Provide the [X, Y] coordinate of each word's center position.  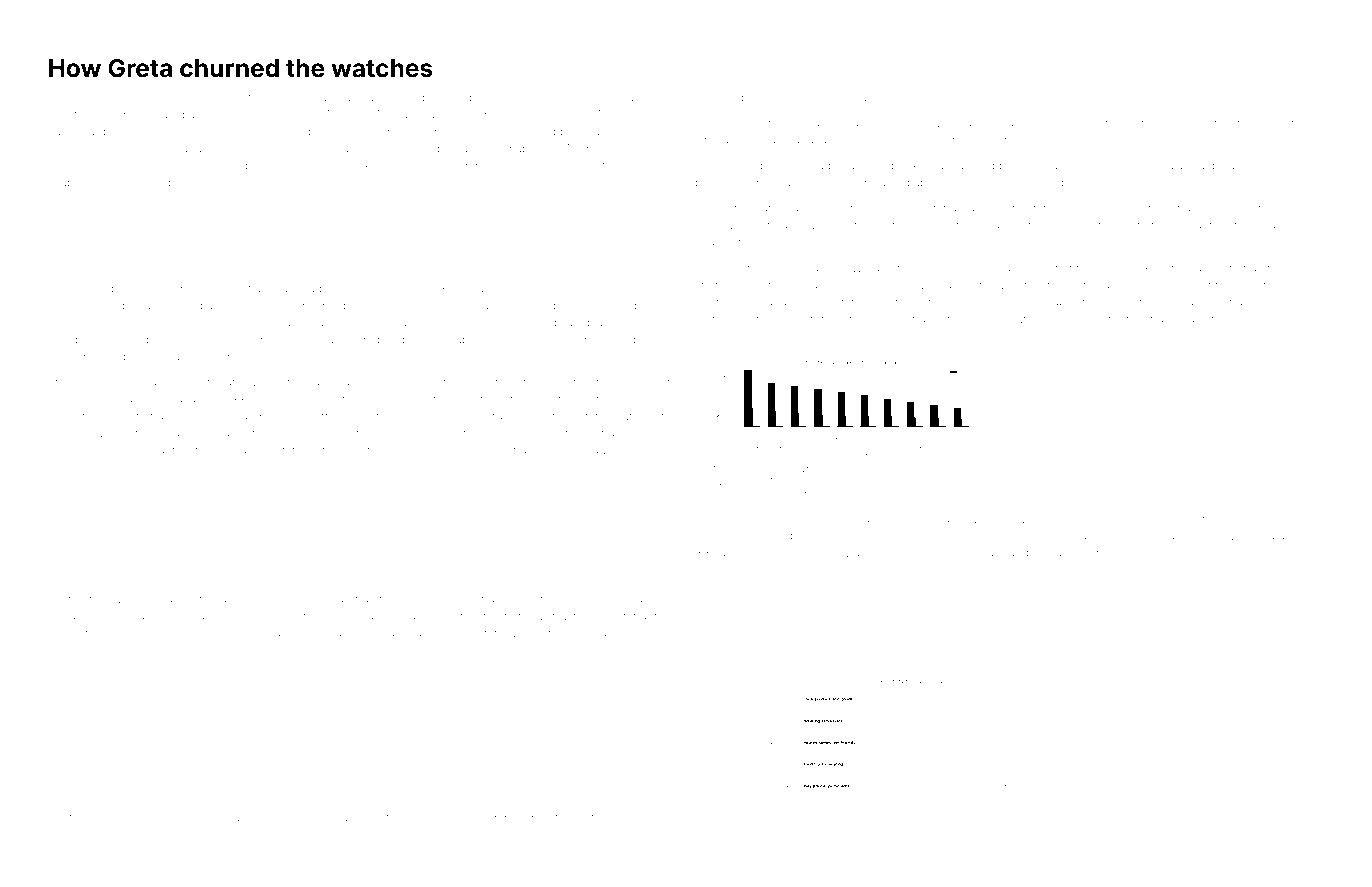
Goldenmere [1210, 225]
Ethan [995, 342]
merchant [195, 817]
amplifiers [721, 242]
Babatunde [204, 148]
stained [890, 182]
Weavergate [591, 634]
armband [344, 599]
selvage [628, 600]
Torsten [236, 633]
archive [598, 416]
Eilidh [209, 433]
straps [63, 184]
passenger [975, 555]
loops [995, 183]
